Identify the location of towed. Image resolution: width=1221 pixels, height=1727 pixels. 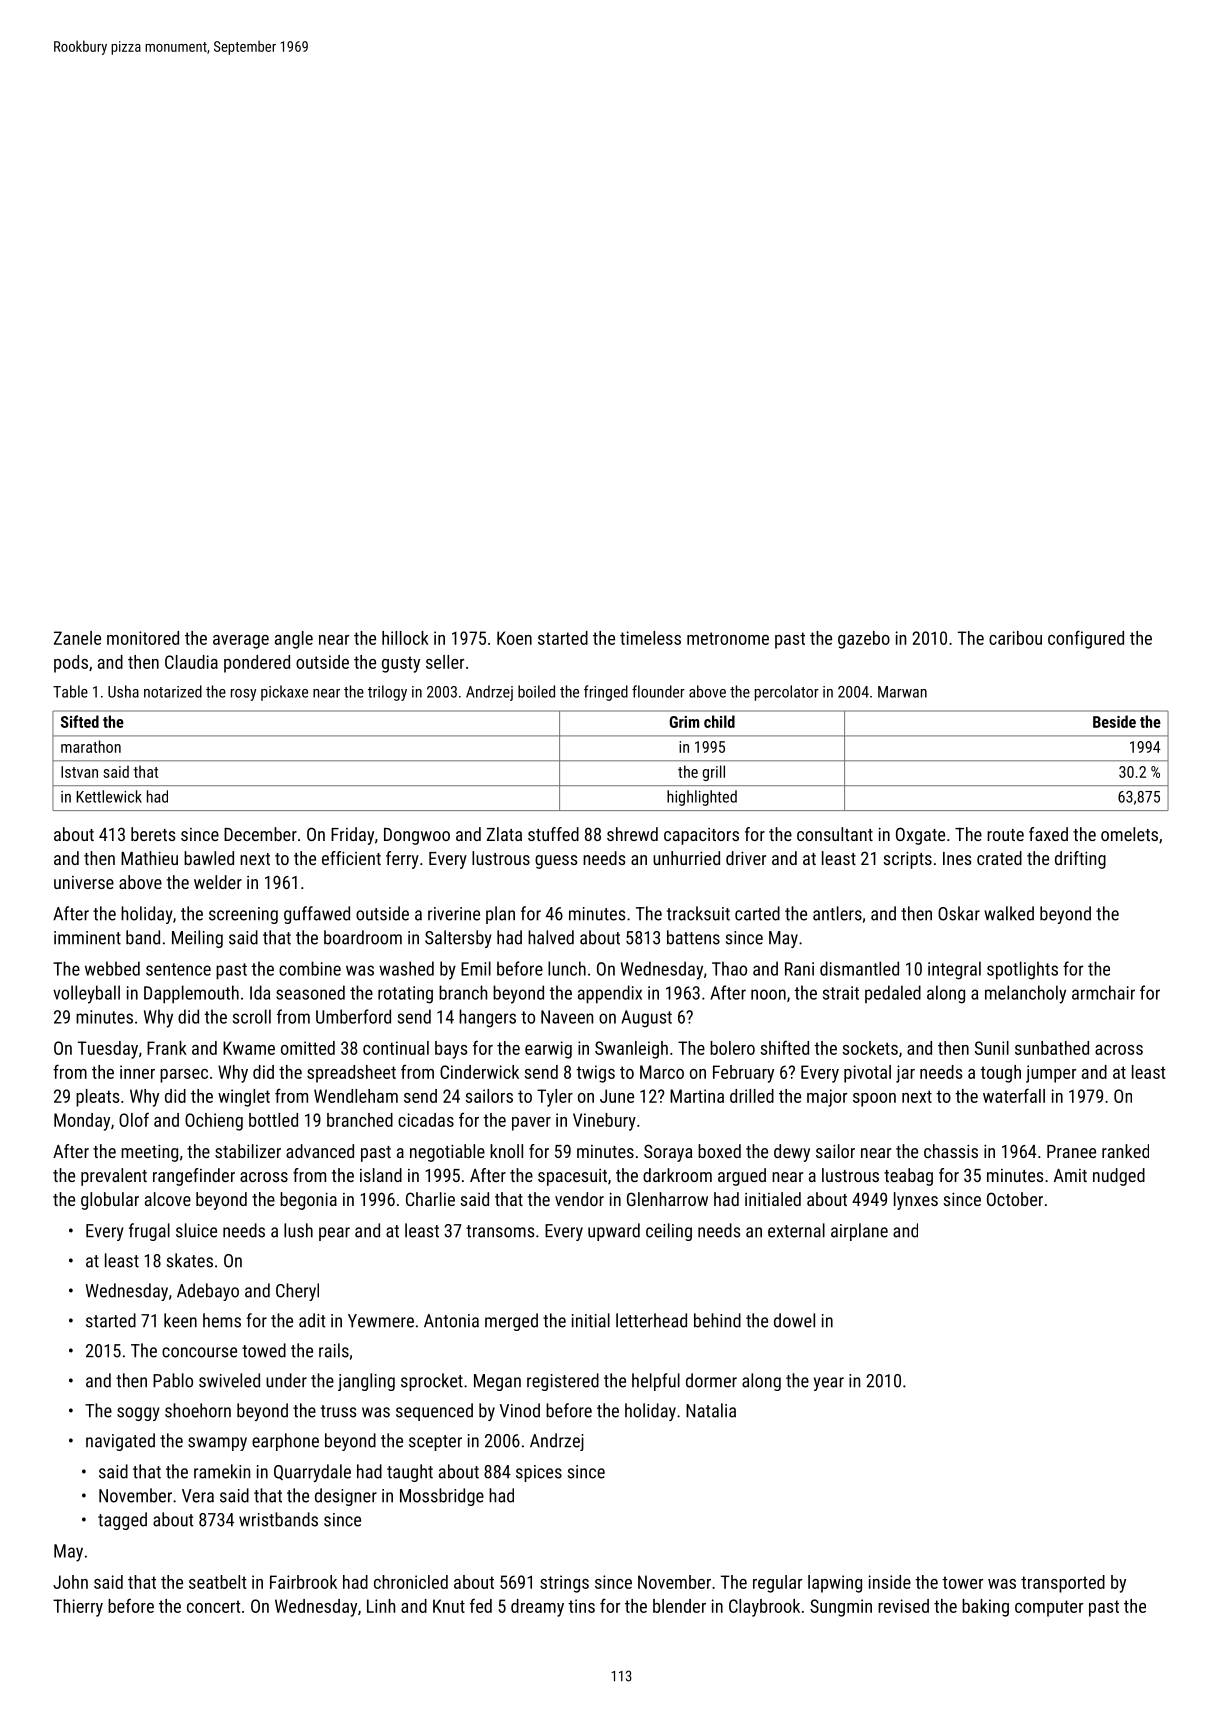
(264, 1350).
